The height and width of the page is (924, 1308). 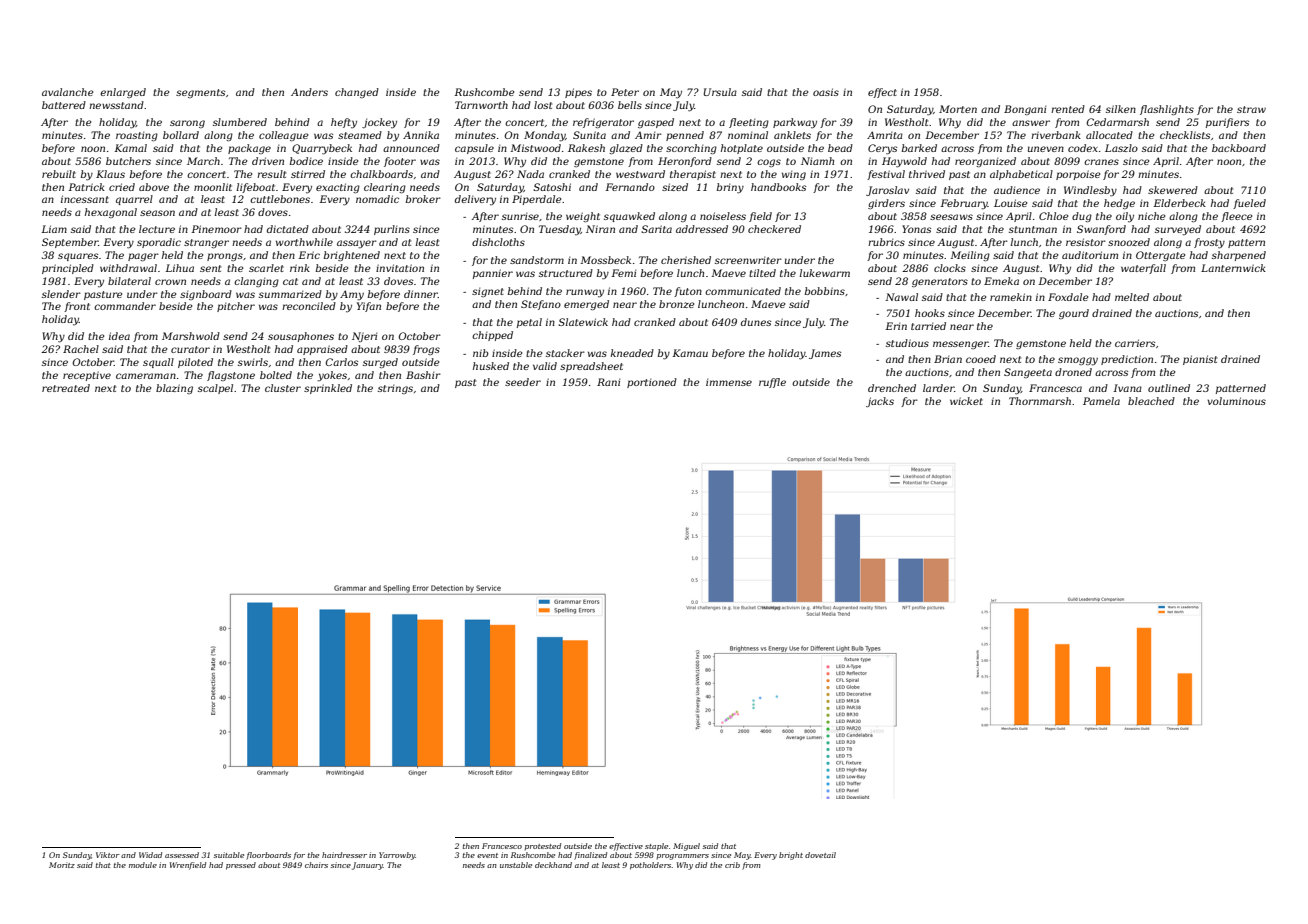 I want to click on season, so click(x=157, y=213).
